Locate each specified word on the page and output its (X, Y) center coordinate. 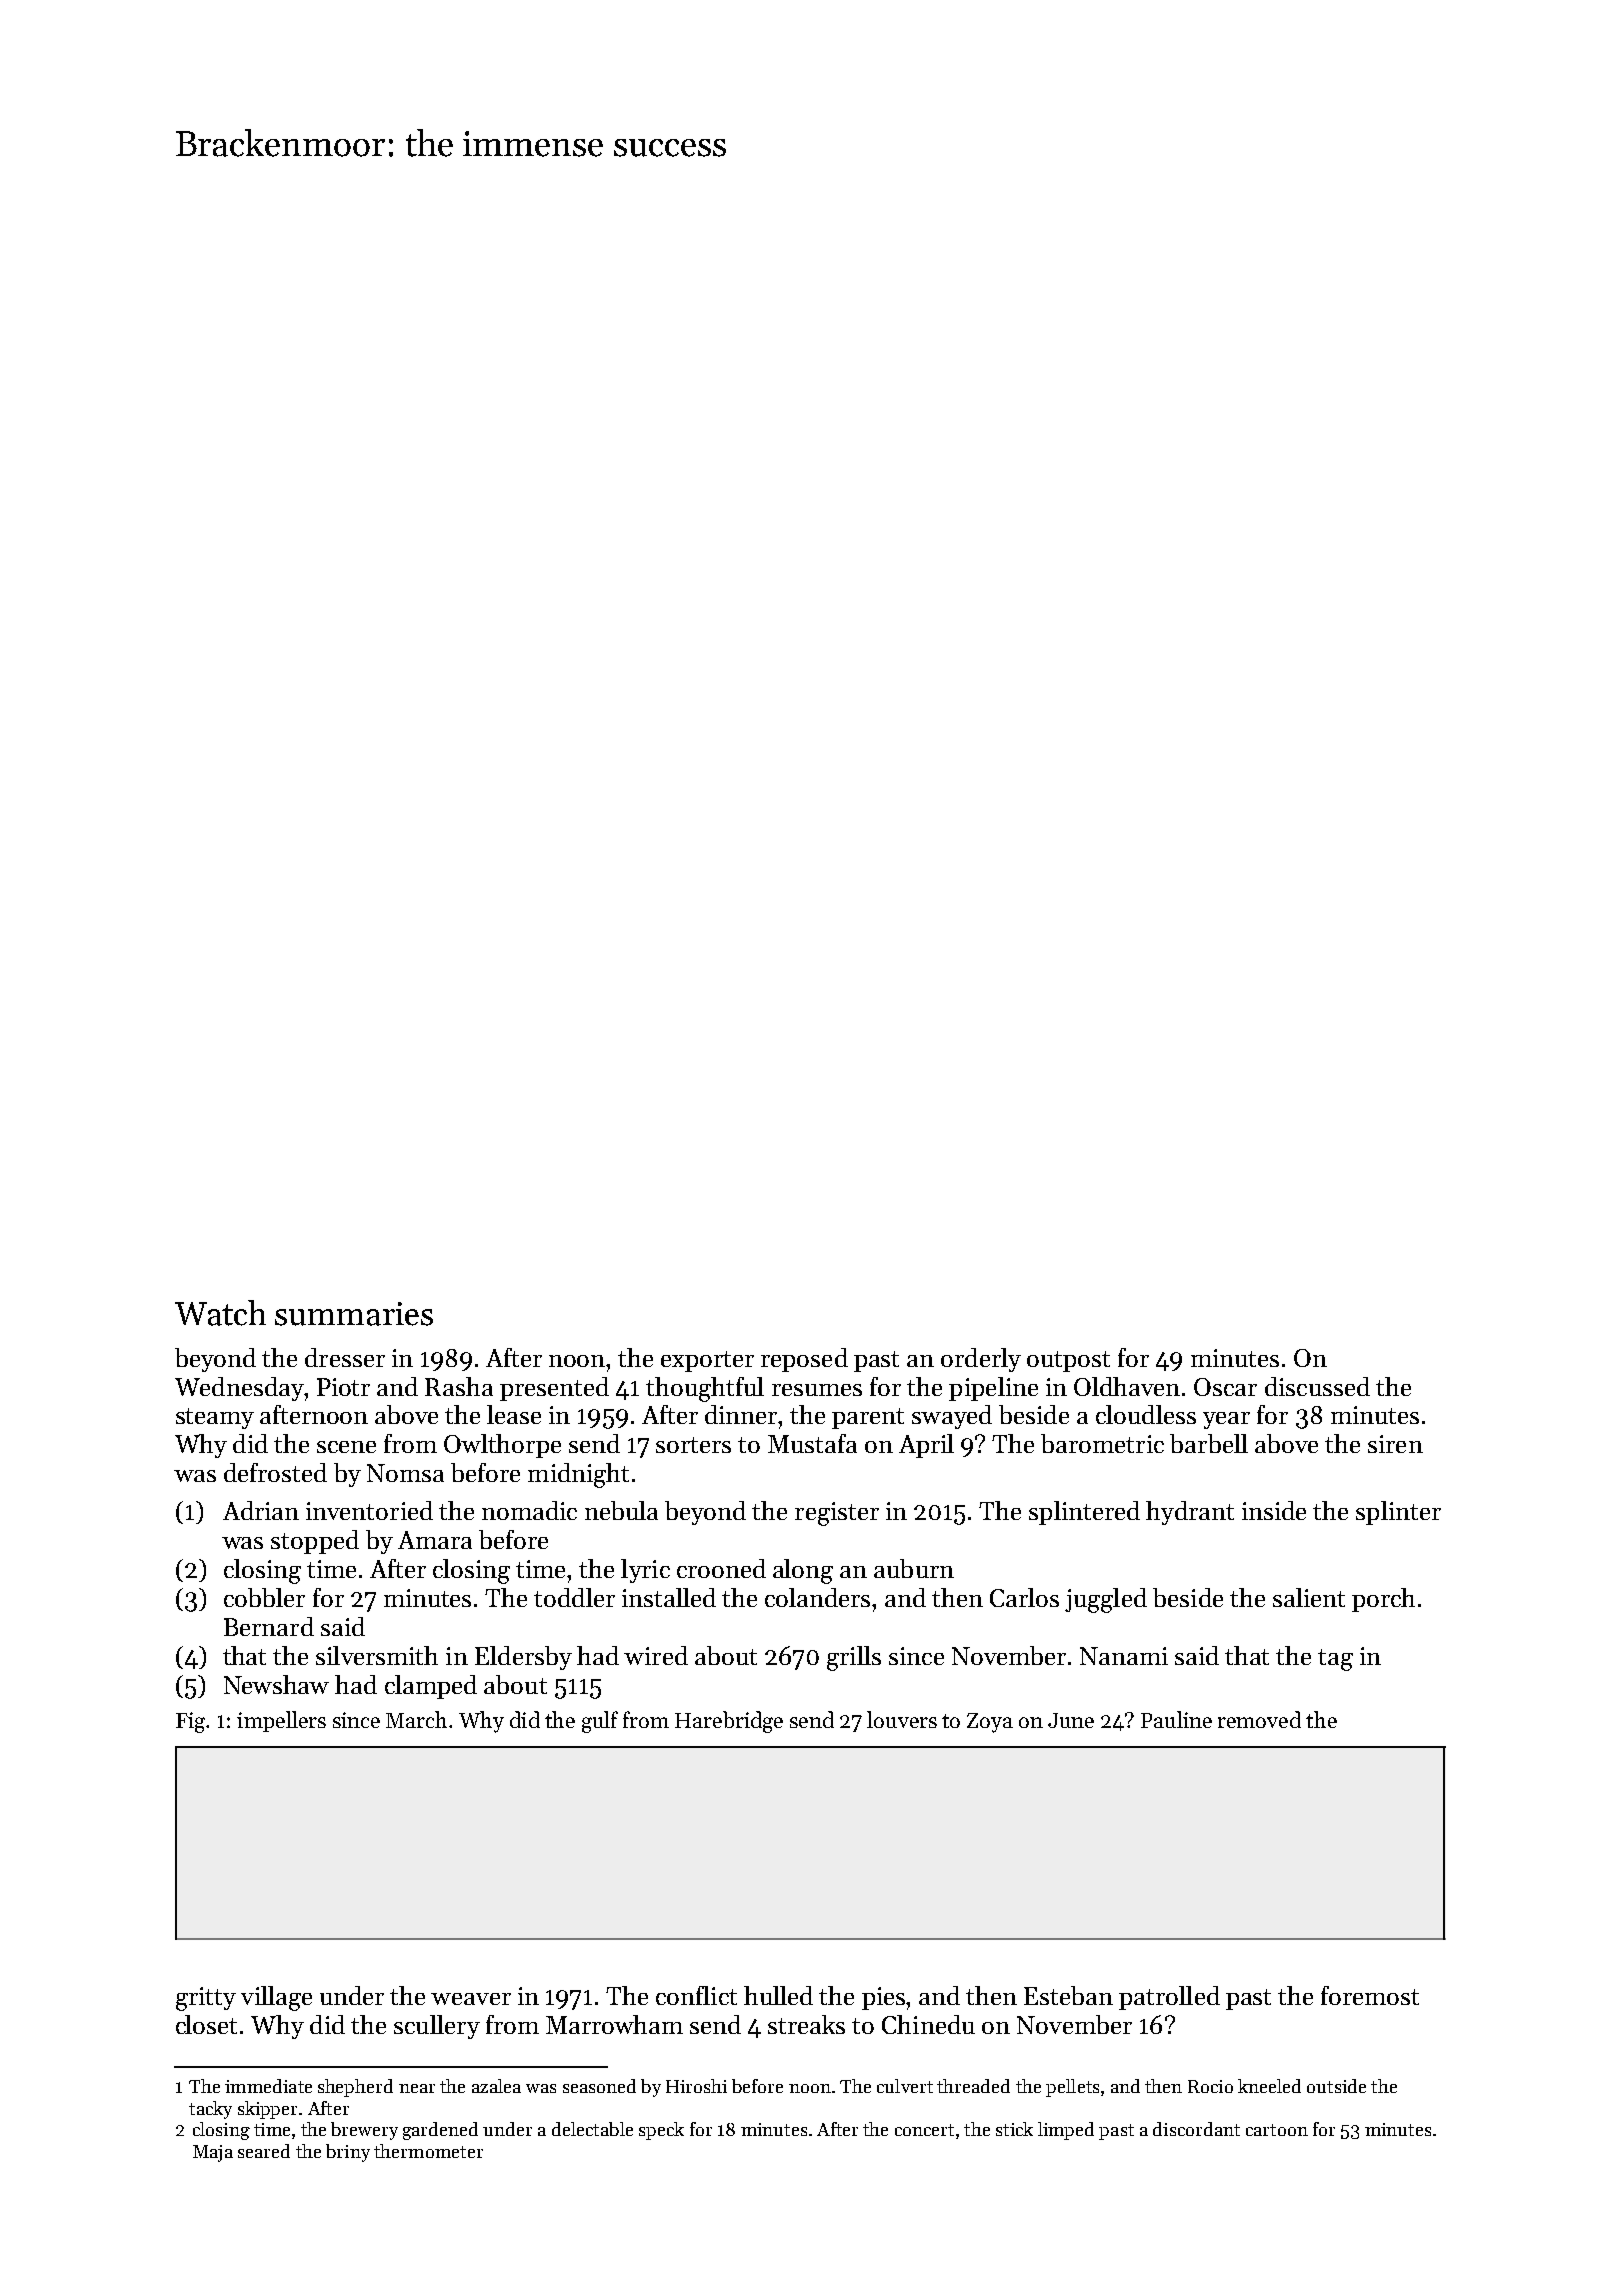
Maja (213, 2153)
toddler (574, 1597)
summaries (354, 1314)
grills (854, 1658)
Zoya (990, 1723)
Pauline (1176, 1719)
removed (1259, 1719)
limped (1066, 2131)
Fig (190, 1722)
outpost (1068, 1361)
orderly (981, 1360)
